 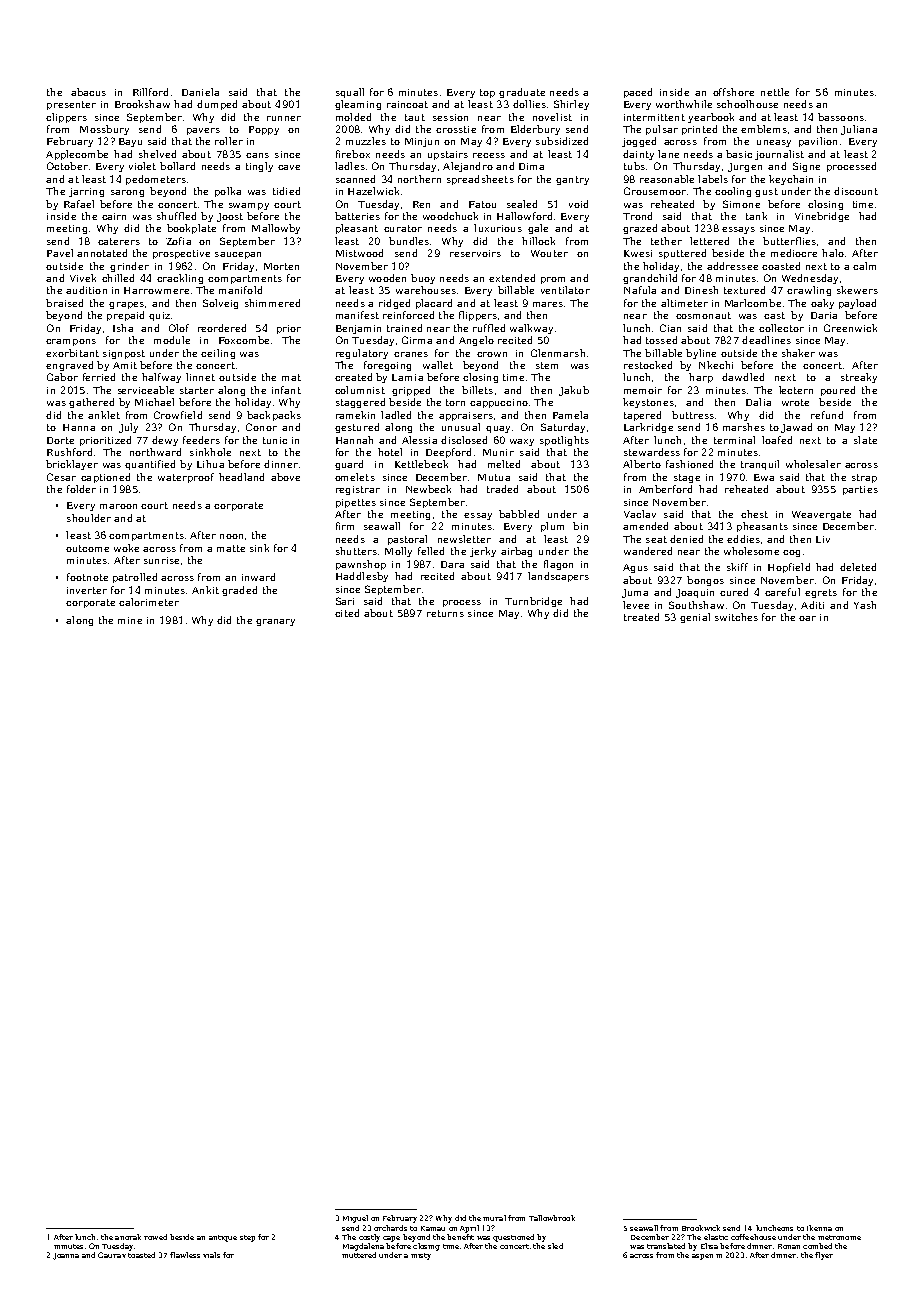 I want to click on Miguel, so click(x=355, y=1219).
